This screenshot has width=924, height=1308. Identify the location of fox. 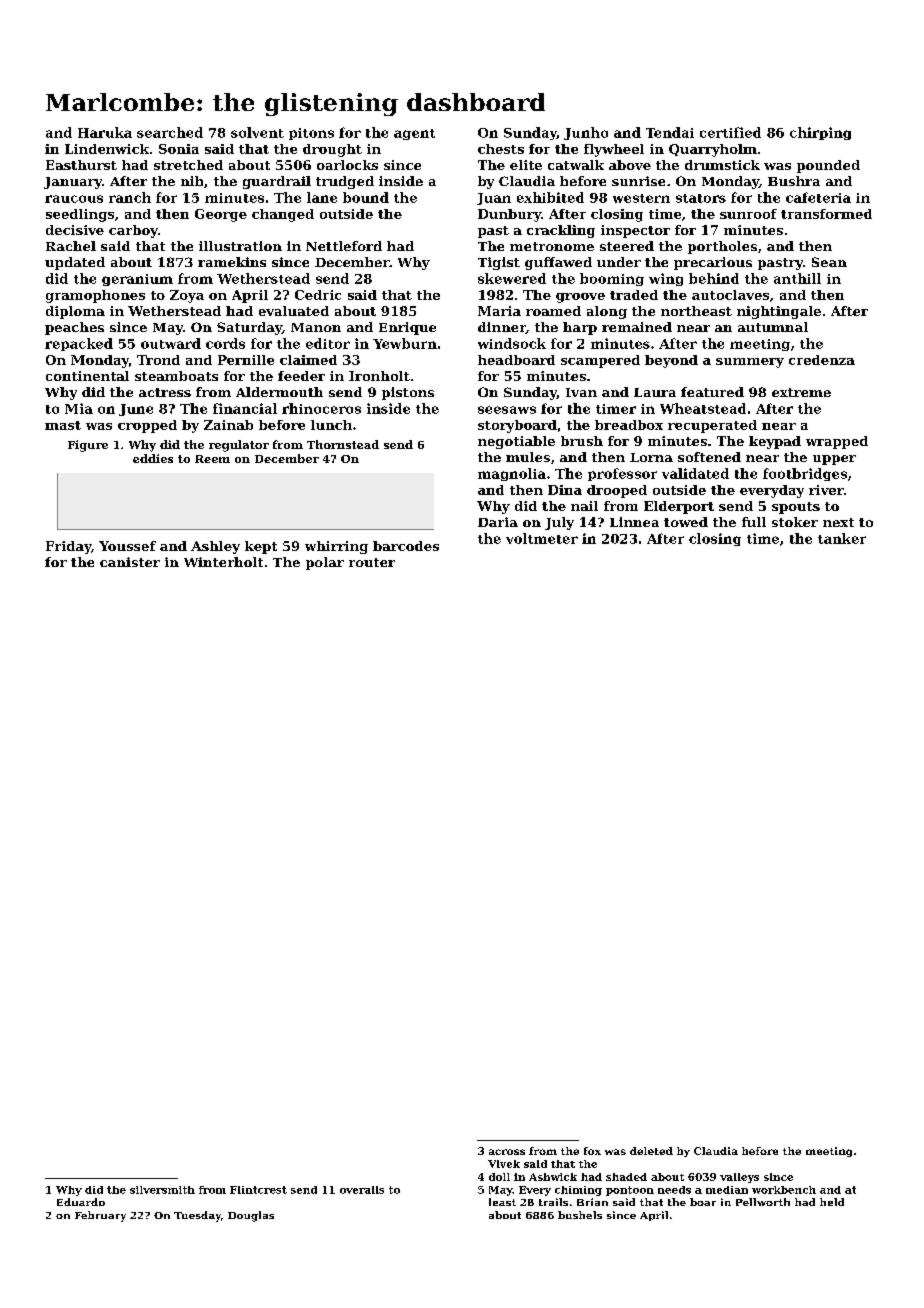
(592, 1151).
